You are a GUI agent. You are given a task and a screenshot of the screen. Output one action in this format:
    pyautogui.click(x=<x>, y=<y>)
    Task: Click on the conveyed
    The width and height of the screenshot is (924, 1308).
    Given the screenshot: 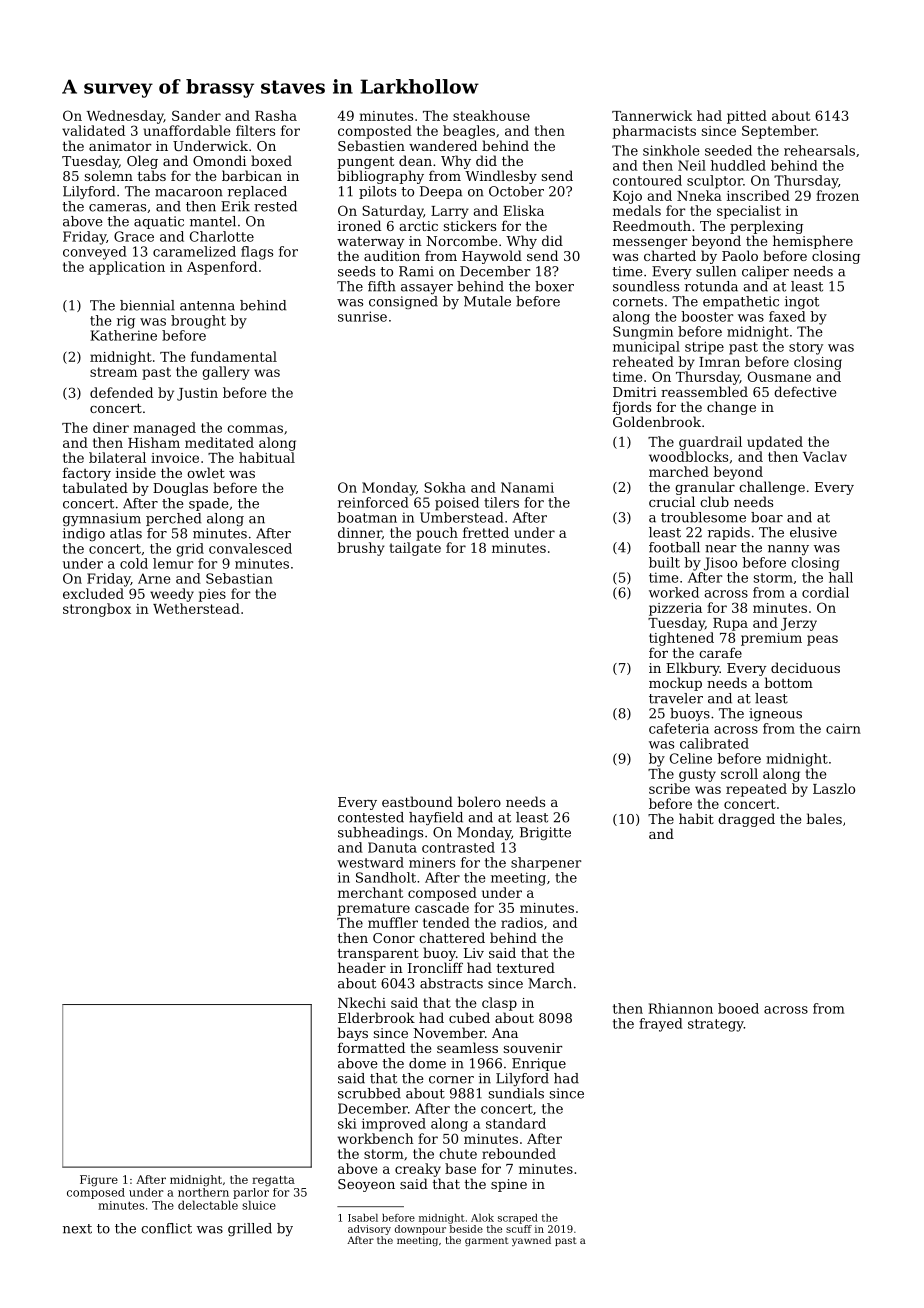 What is the action you would take?
    pyautogui.click(x=95, y=253)
